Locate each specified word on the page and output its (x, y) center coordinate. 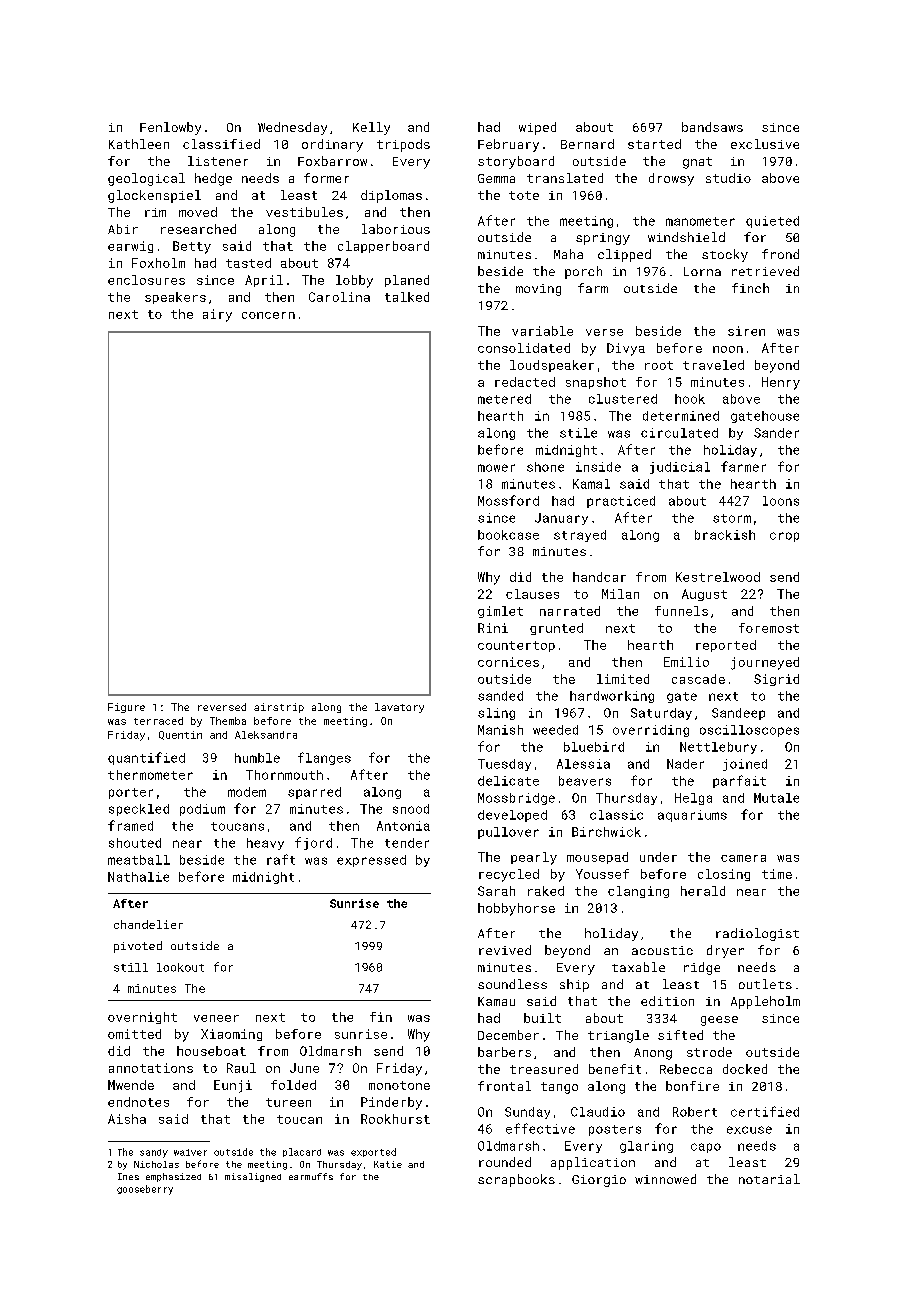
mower (496, 468)
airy (217, 315)
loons (781, 501)
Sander (776, 433)
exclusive (765, 144)
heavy (265, 844)
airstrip (279, 708)
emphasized (173, 1177)
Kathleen (139, 144)
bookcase (508, 535)
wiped (537, 128)
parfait (739, 781)
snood (411, 809)
